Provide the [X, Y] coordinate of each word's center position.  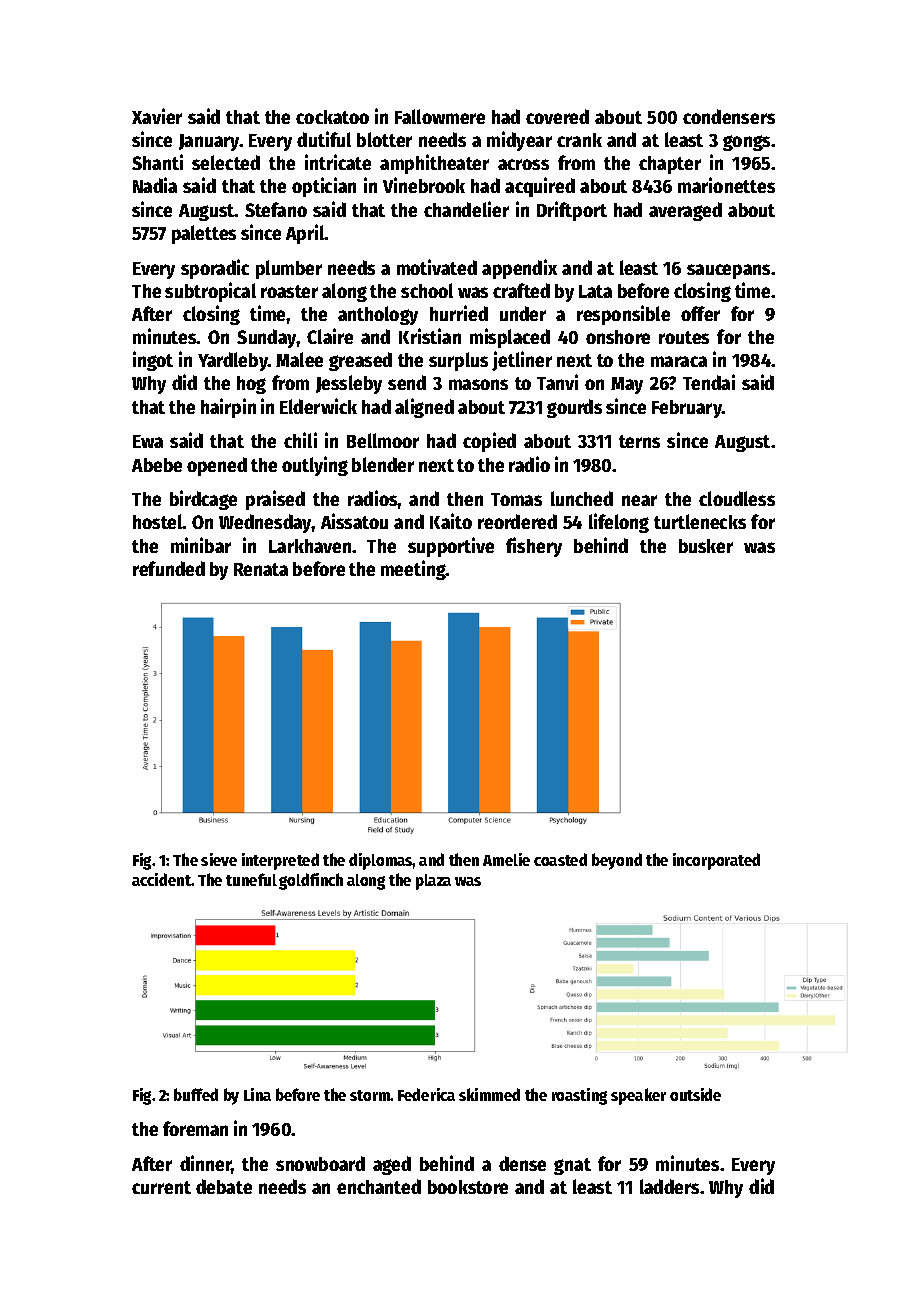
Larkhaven [310, 546]
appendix [519, 269]
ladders [669, 1186]
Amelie [506, 859]
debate [224, 1186]
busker [706, 546]
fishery [534, 547]
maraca [679, 361]
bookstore [468, 1187]
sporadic [215, 269]
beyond [617, 861]
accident [161, 879]
